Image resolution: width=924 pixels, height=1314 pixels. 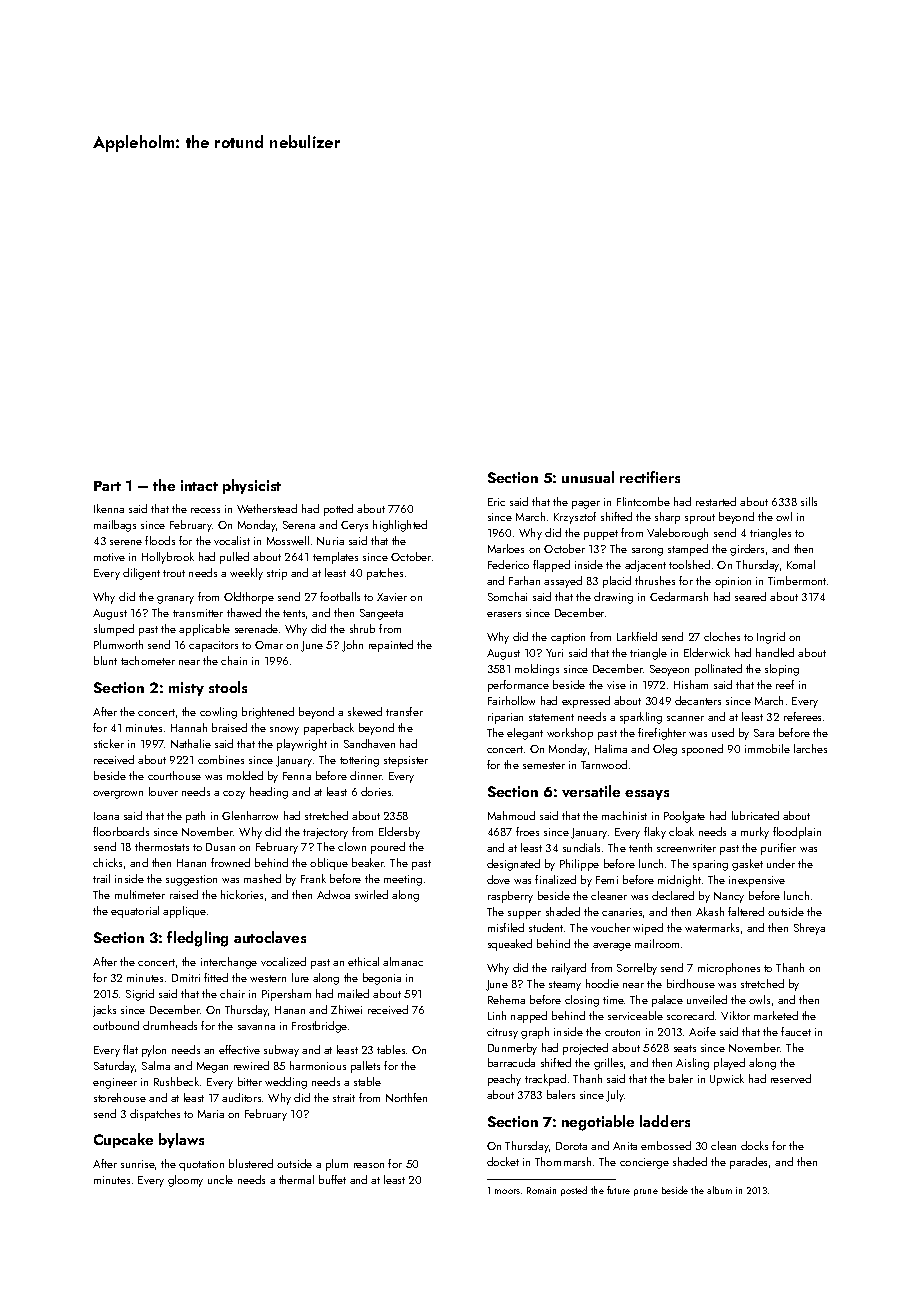 What do you see at coordinates (174, 775) in the document?
I see `courthouse` at bounding box center [174, 775].
